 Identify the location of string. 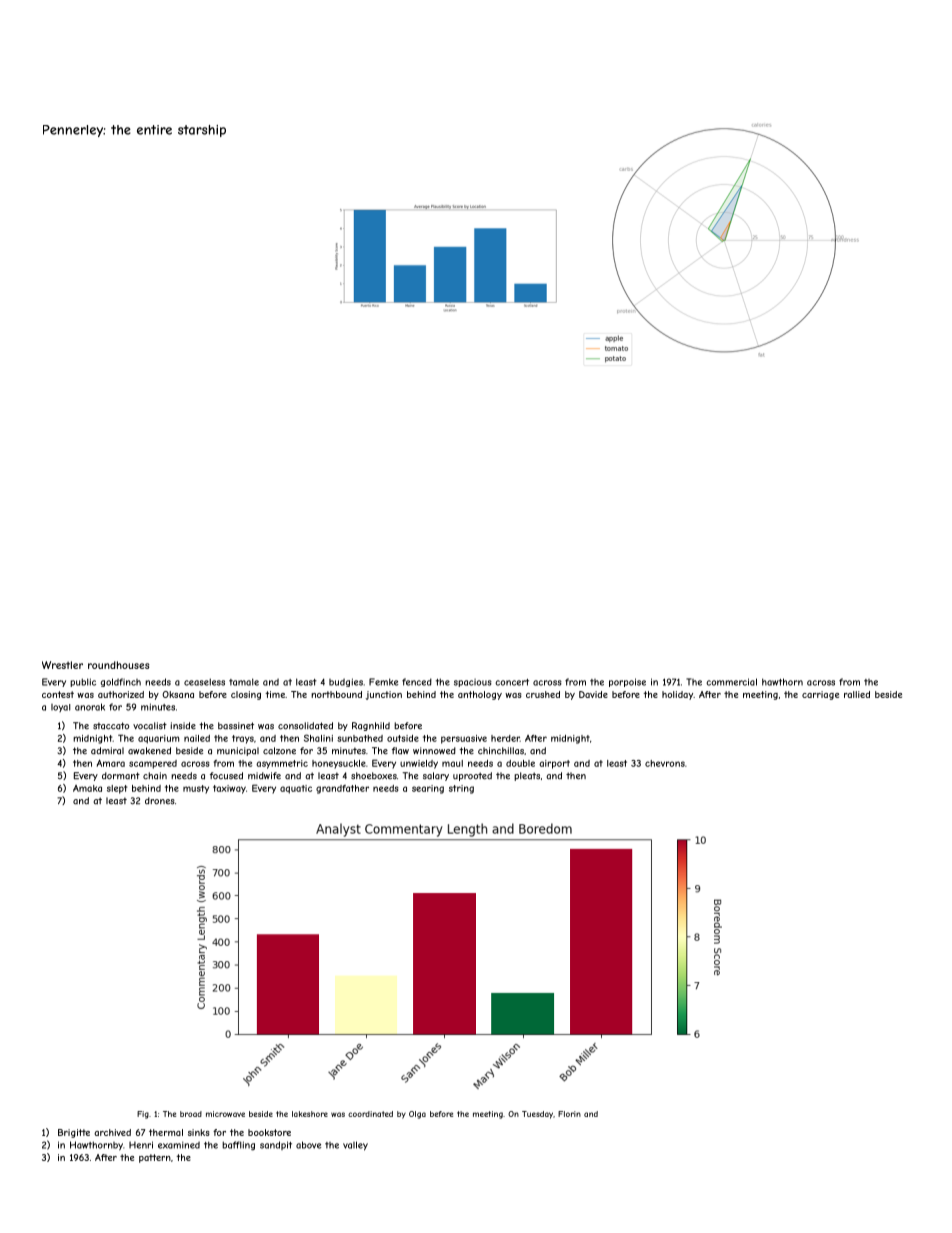
(461, 789).
